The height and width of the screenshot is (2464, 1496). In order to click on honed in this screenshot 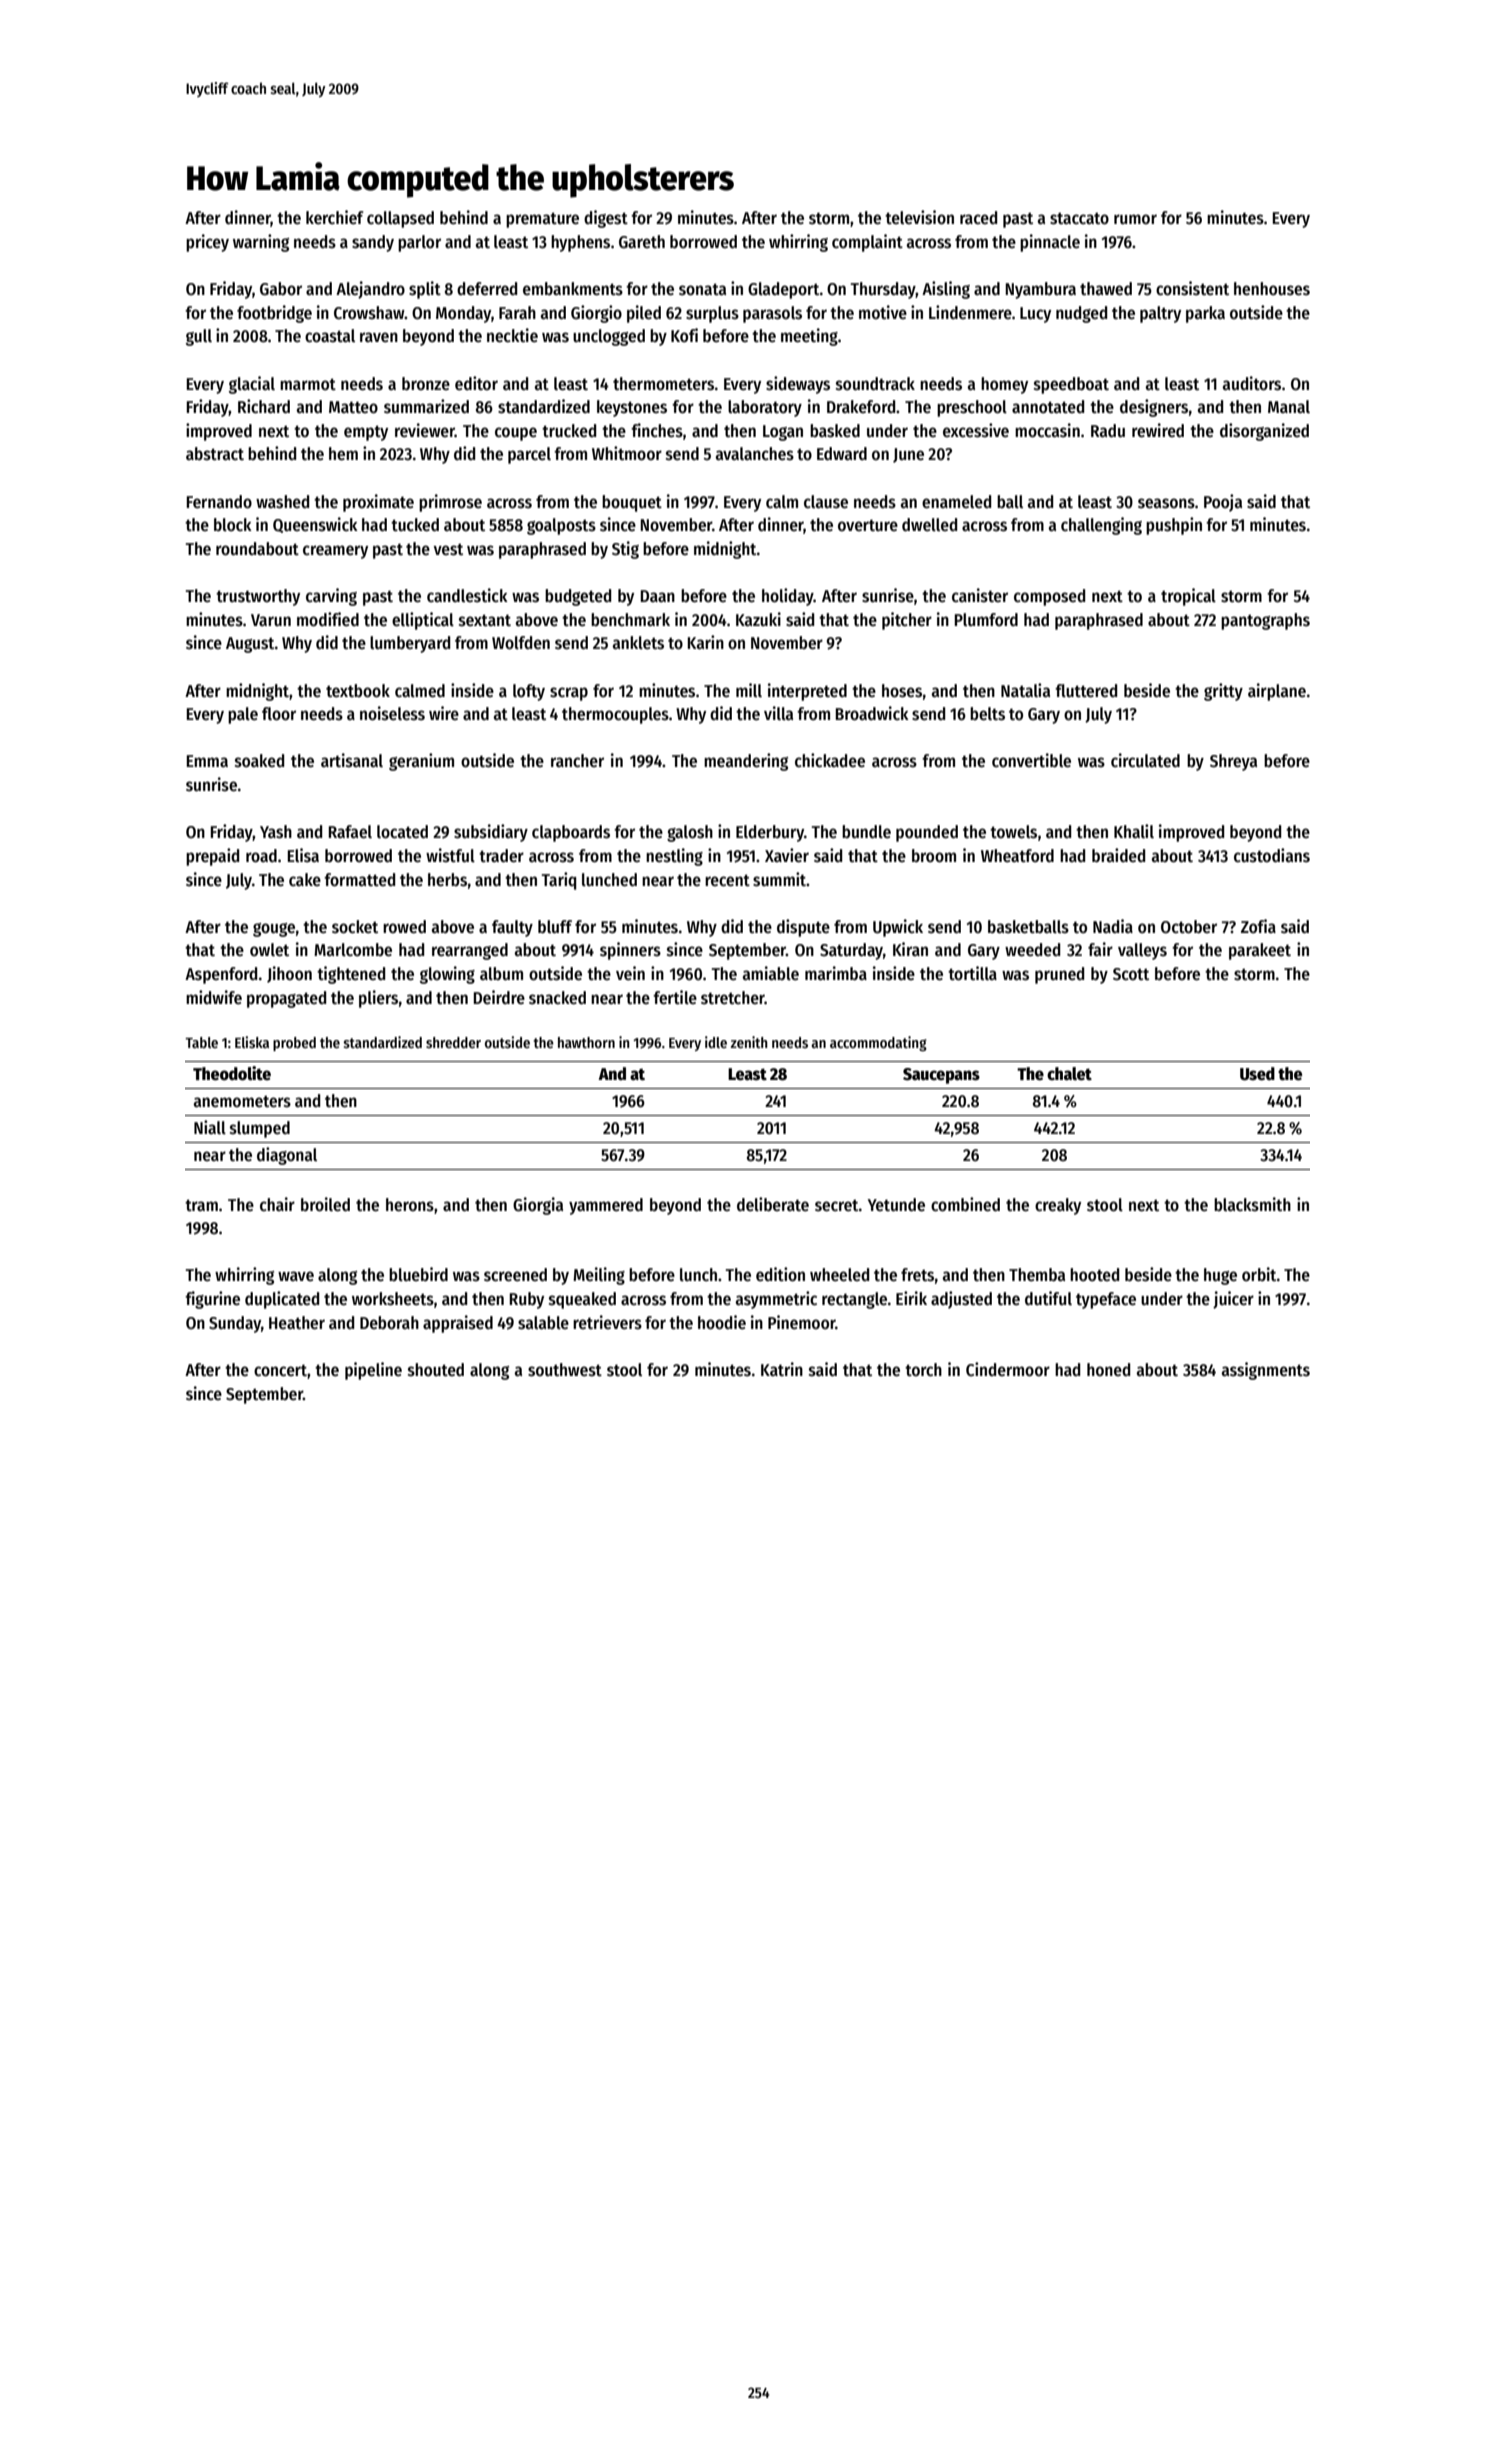, I will do `click(1108, 1369)`.
